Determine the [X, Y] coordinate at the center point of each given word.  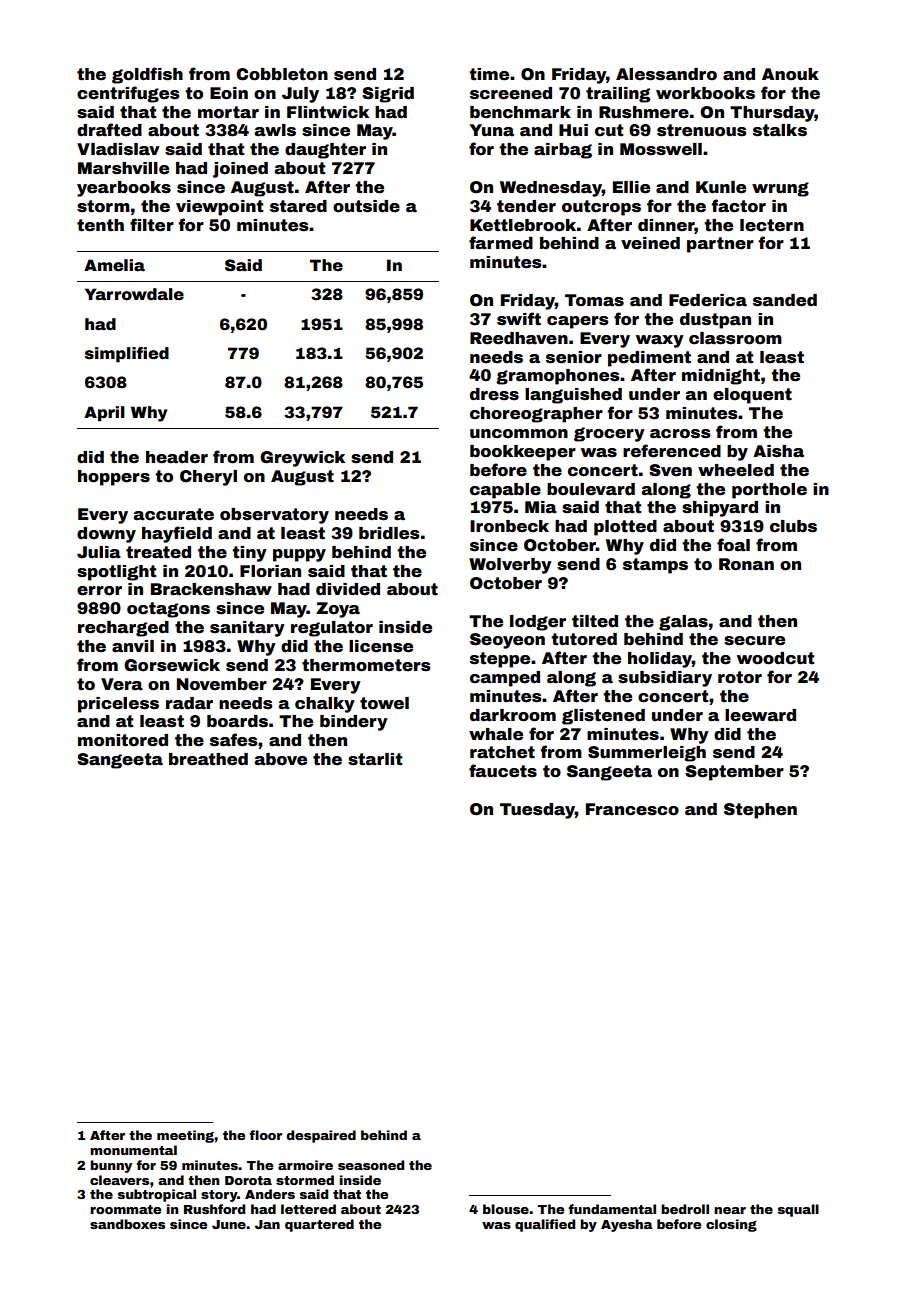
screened [511, 93]
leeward [760, 715]
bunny [111, 1166]
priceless [118, 705]
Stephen [760, 811]
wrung [780, 189]
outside [366, 206]
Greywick [302, 459]
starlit [375, 759]
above [281, 759]
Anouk [790, 74]
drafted [109, 130]
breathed [208, 759]
